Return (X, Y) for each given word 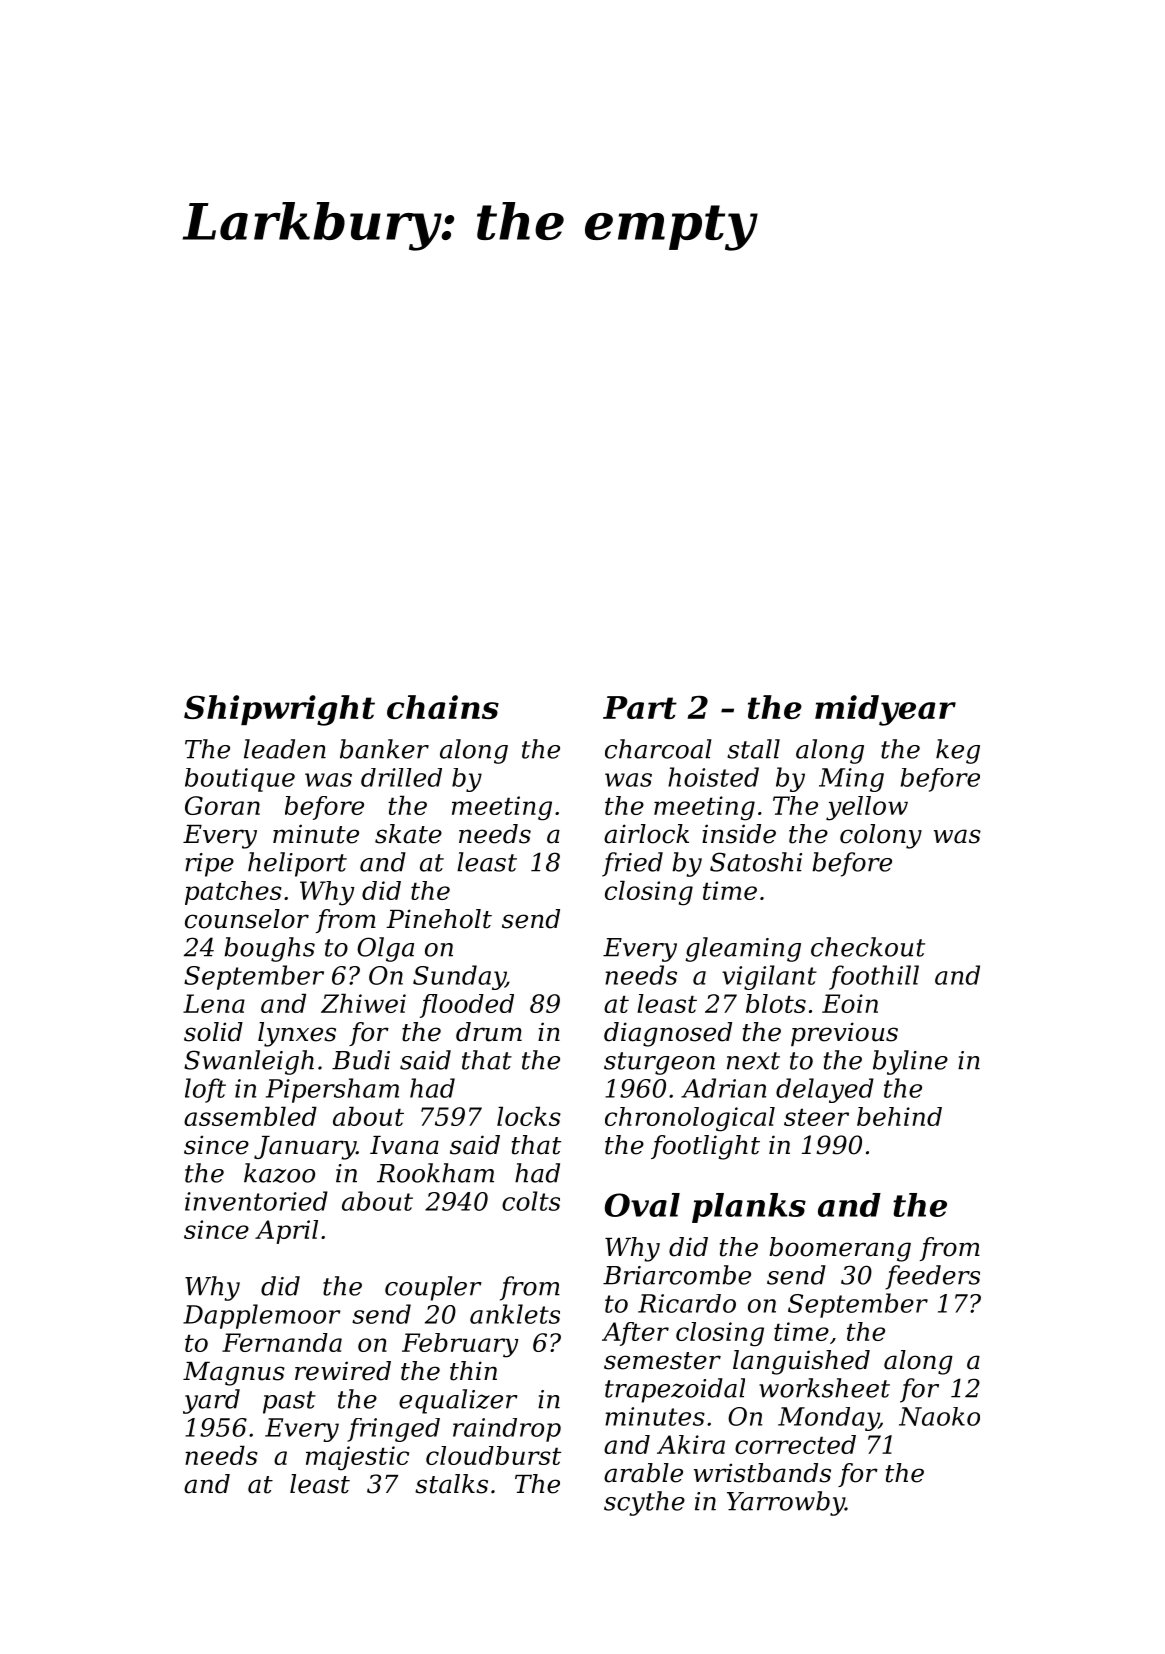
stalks (451, 1484)
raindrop (507, 1430)
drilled (401, 777)
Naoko (939, 1416)
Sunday (459, 977)
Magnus (234, 1374)
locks (529, 1116)
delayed (825, 1090)
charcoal (658, 749)
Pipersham (332, 1090)
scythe (644, 1503)
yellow (867, 808)
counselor (247, 919)
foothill (874, 977)
